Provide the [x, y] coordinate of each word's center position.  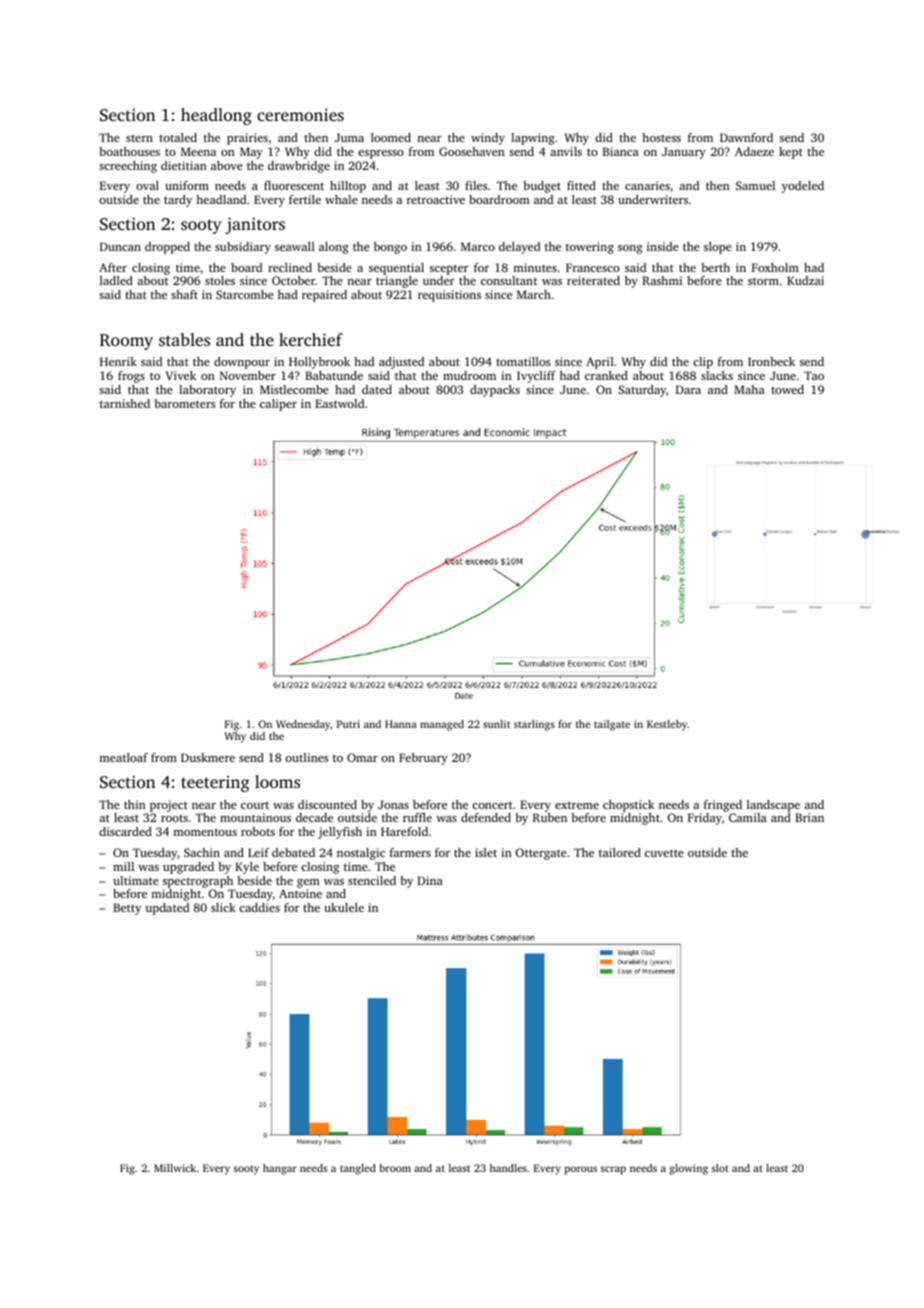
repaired [324, 296]
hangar [280, 1169]
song [630, 249]
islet [486, 852]
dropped [167, 248]
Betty [127, 909]
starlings [534, 725]
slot [720, 1168]
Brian [809, 817]
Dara [688, 389]
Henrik [118, 361]
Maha [749, 389]
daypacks [495, 391]
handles [508, 1168]
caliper [278, 405]
